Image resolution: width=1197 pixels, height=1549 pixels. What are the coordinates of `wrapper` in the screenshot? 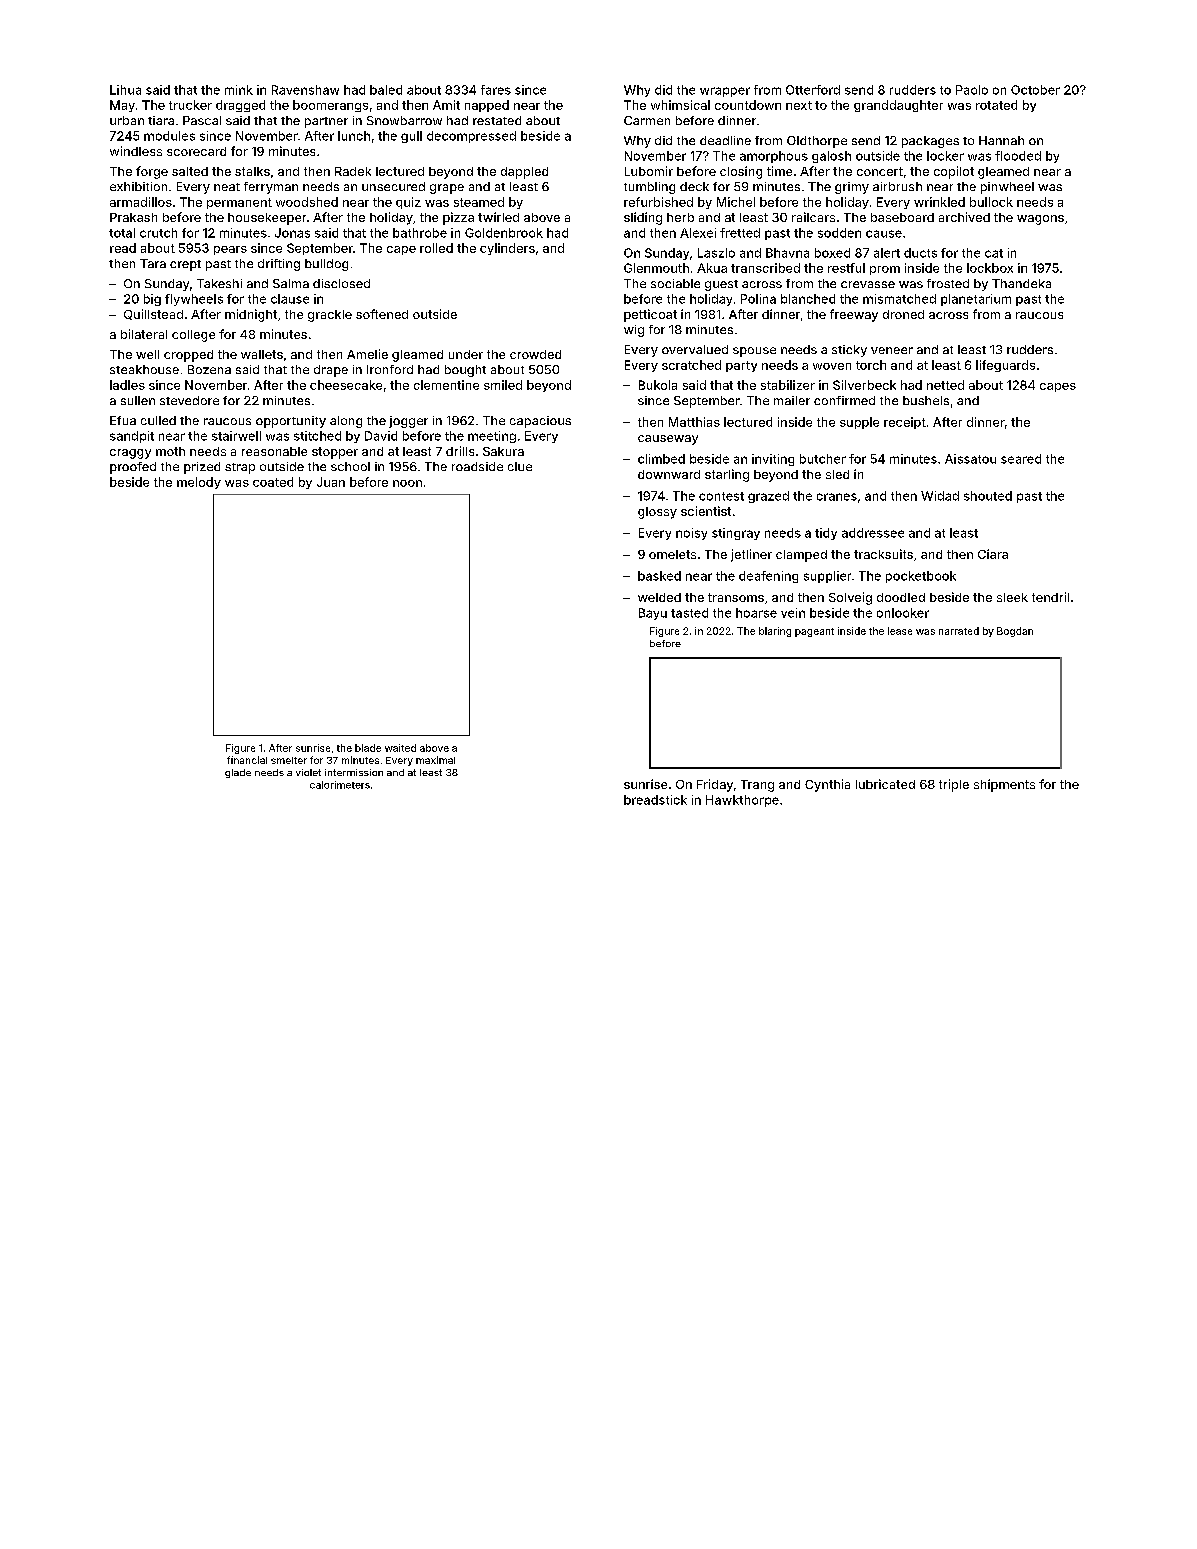 It's located at (725, 92).
